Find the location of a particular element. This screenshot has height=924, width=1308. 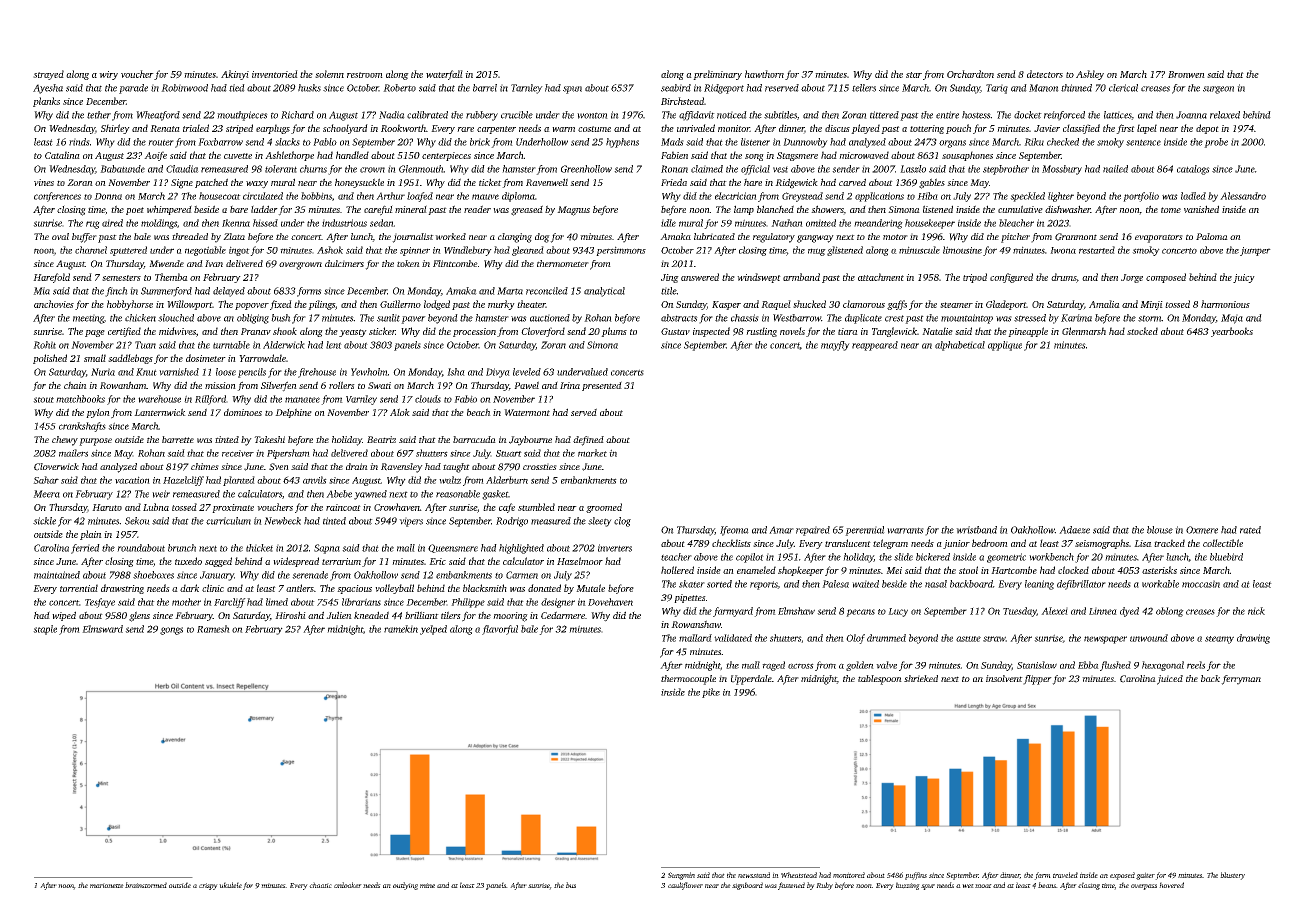

Bronwen is located at coordinates (1186, 74).
